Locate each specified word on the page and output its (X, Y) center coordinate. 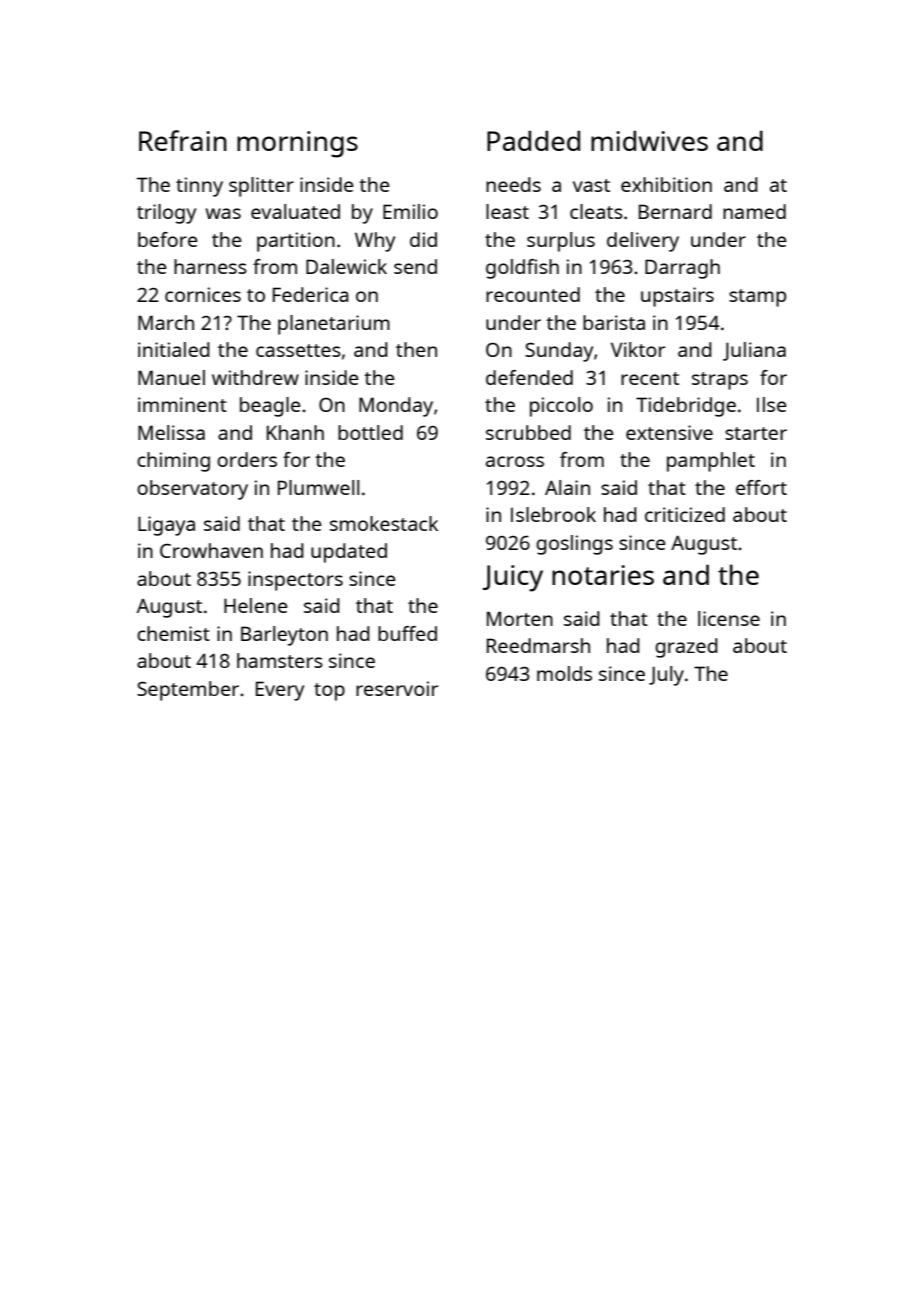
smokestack (384, 523)
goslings (574, 545)
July (666, 676)
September (188, 691)
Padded (533, 140)
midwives (649, 140)
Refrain (183, 140)
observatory (192, 490)
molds (564, 673)
